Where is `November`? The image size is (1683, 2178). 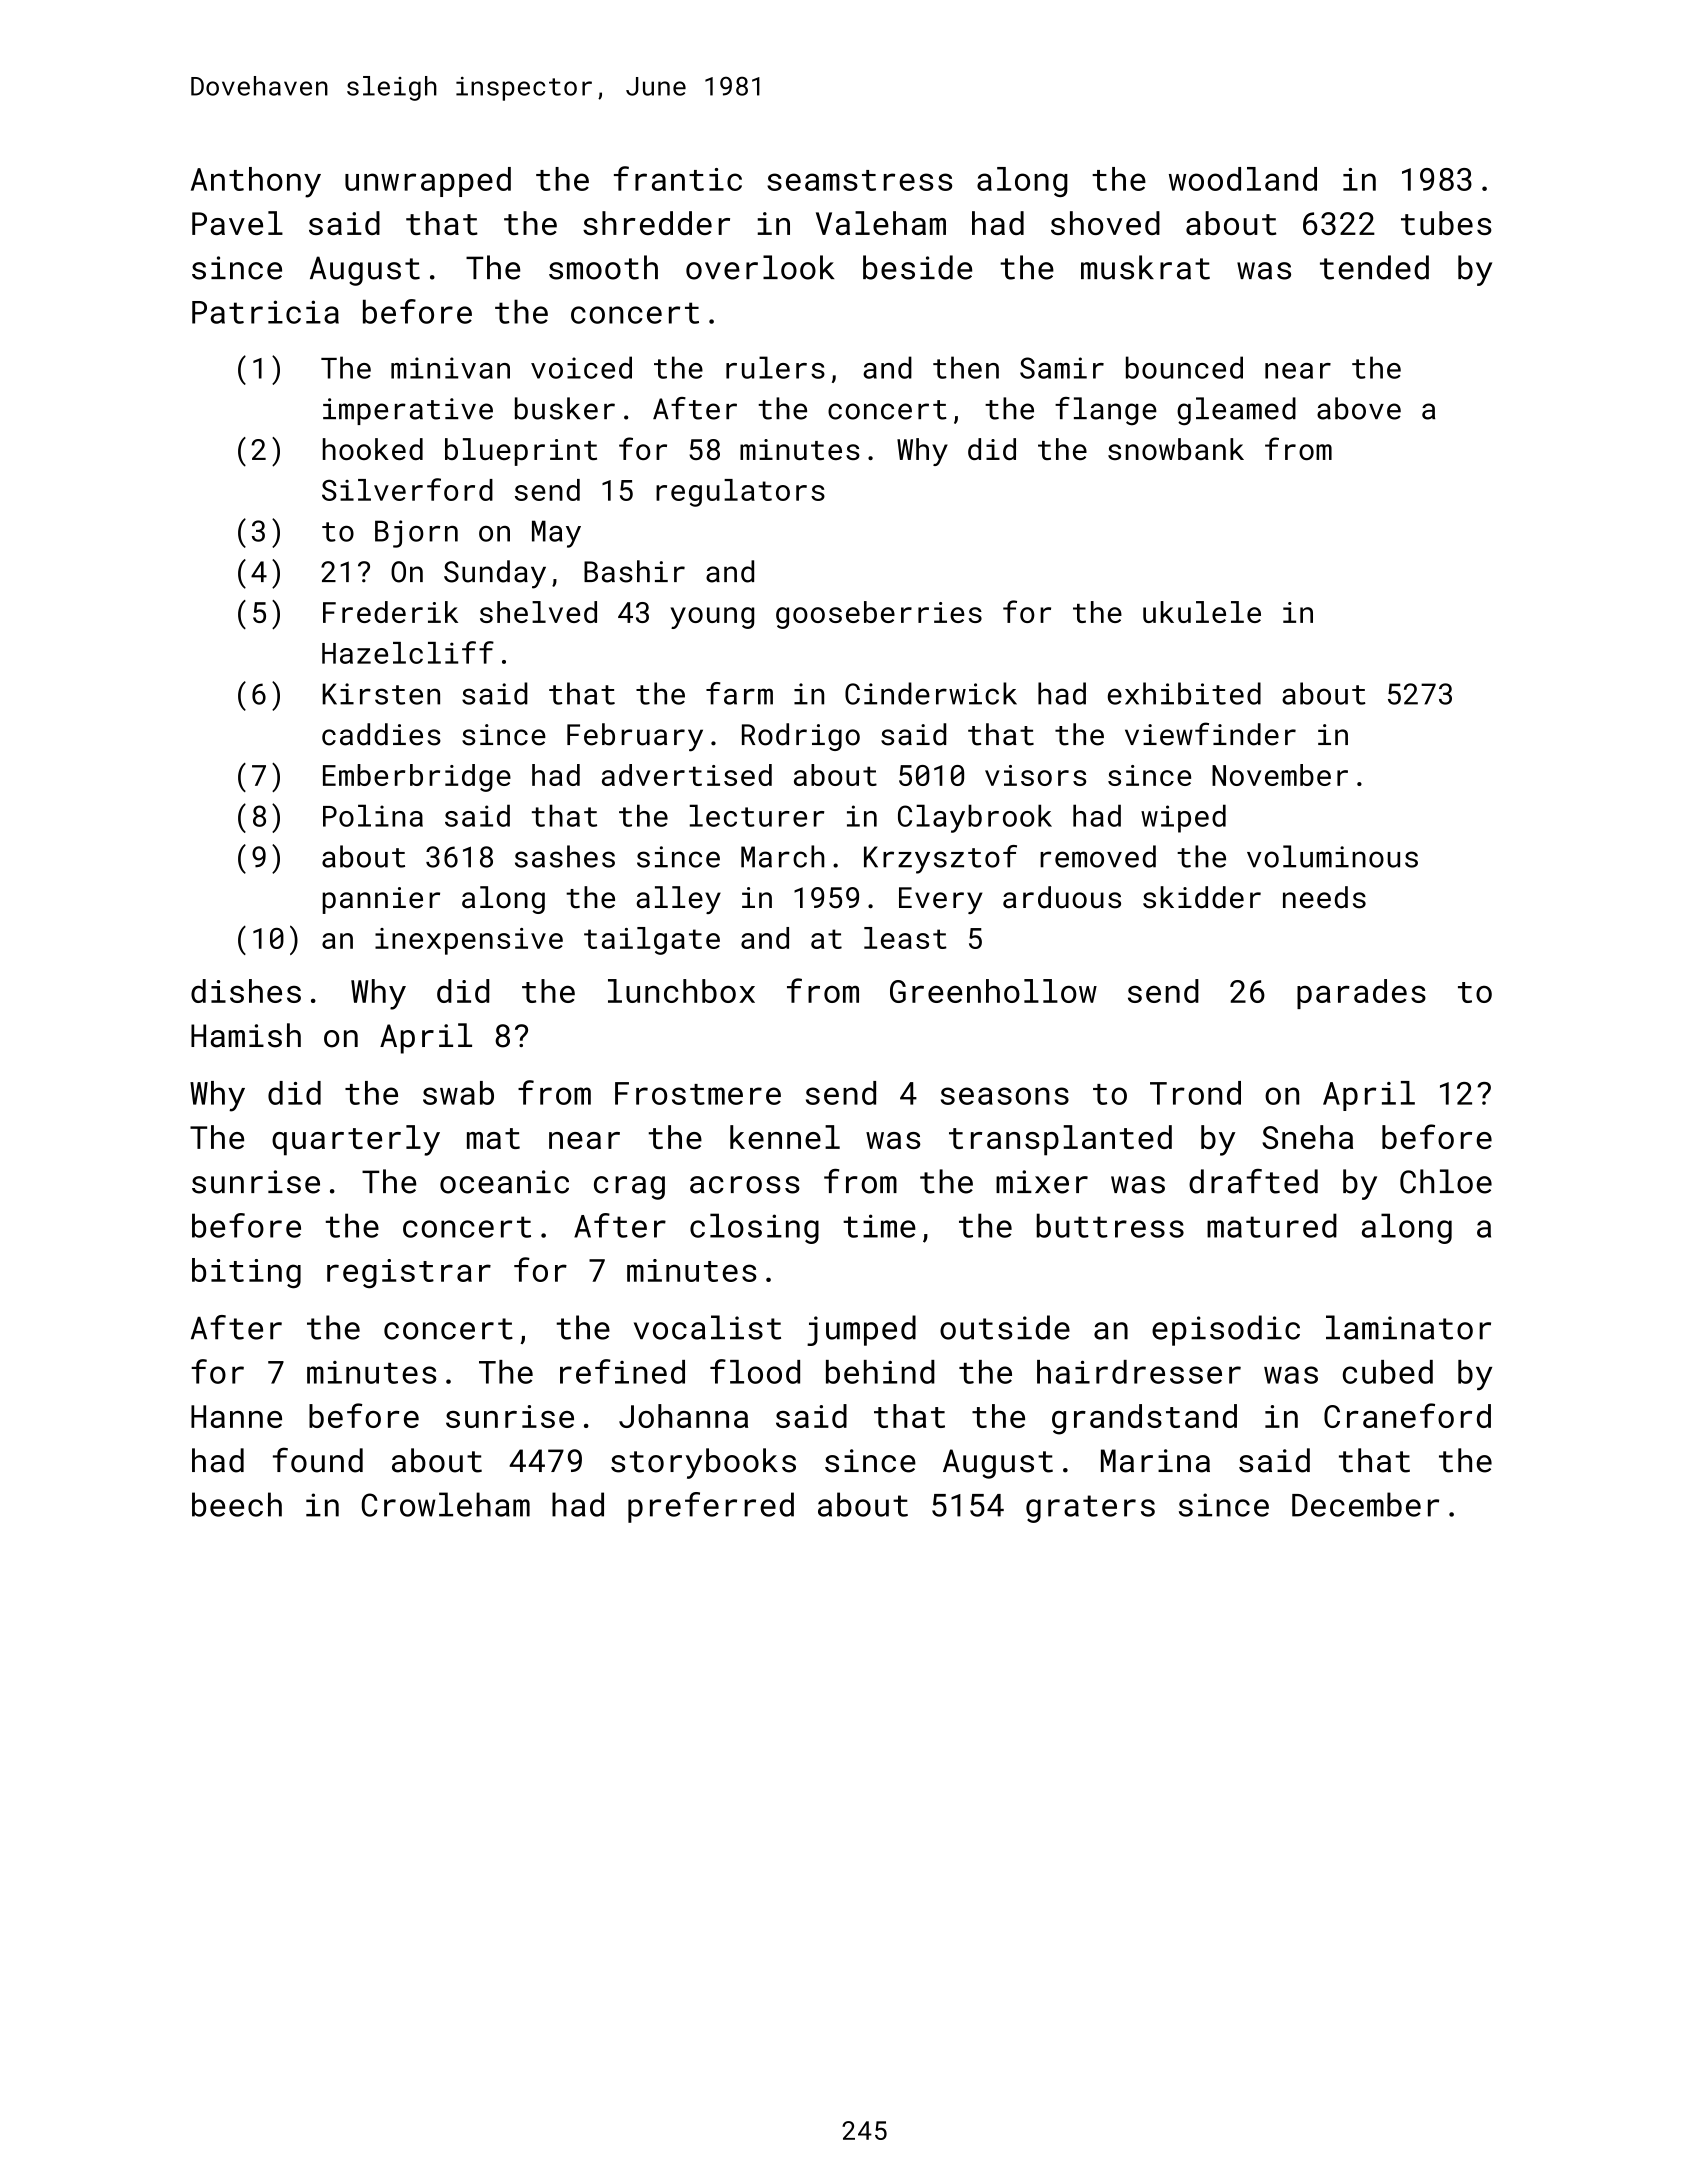 November is located at coordinates (1280, 775).
